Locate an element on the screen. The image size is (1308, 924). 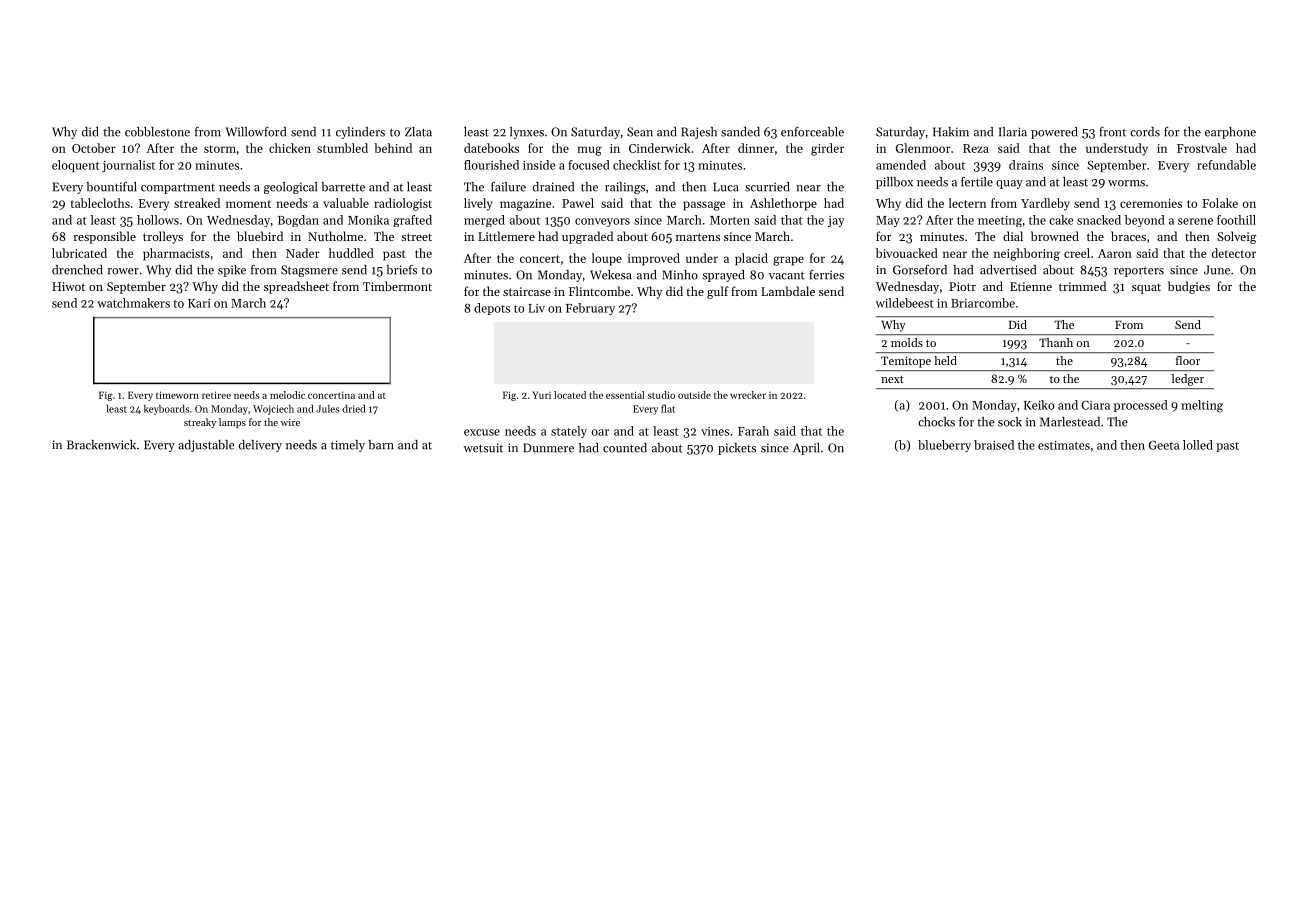
stumbled is located at coordinates (342, 148).
